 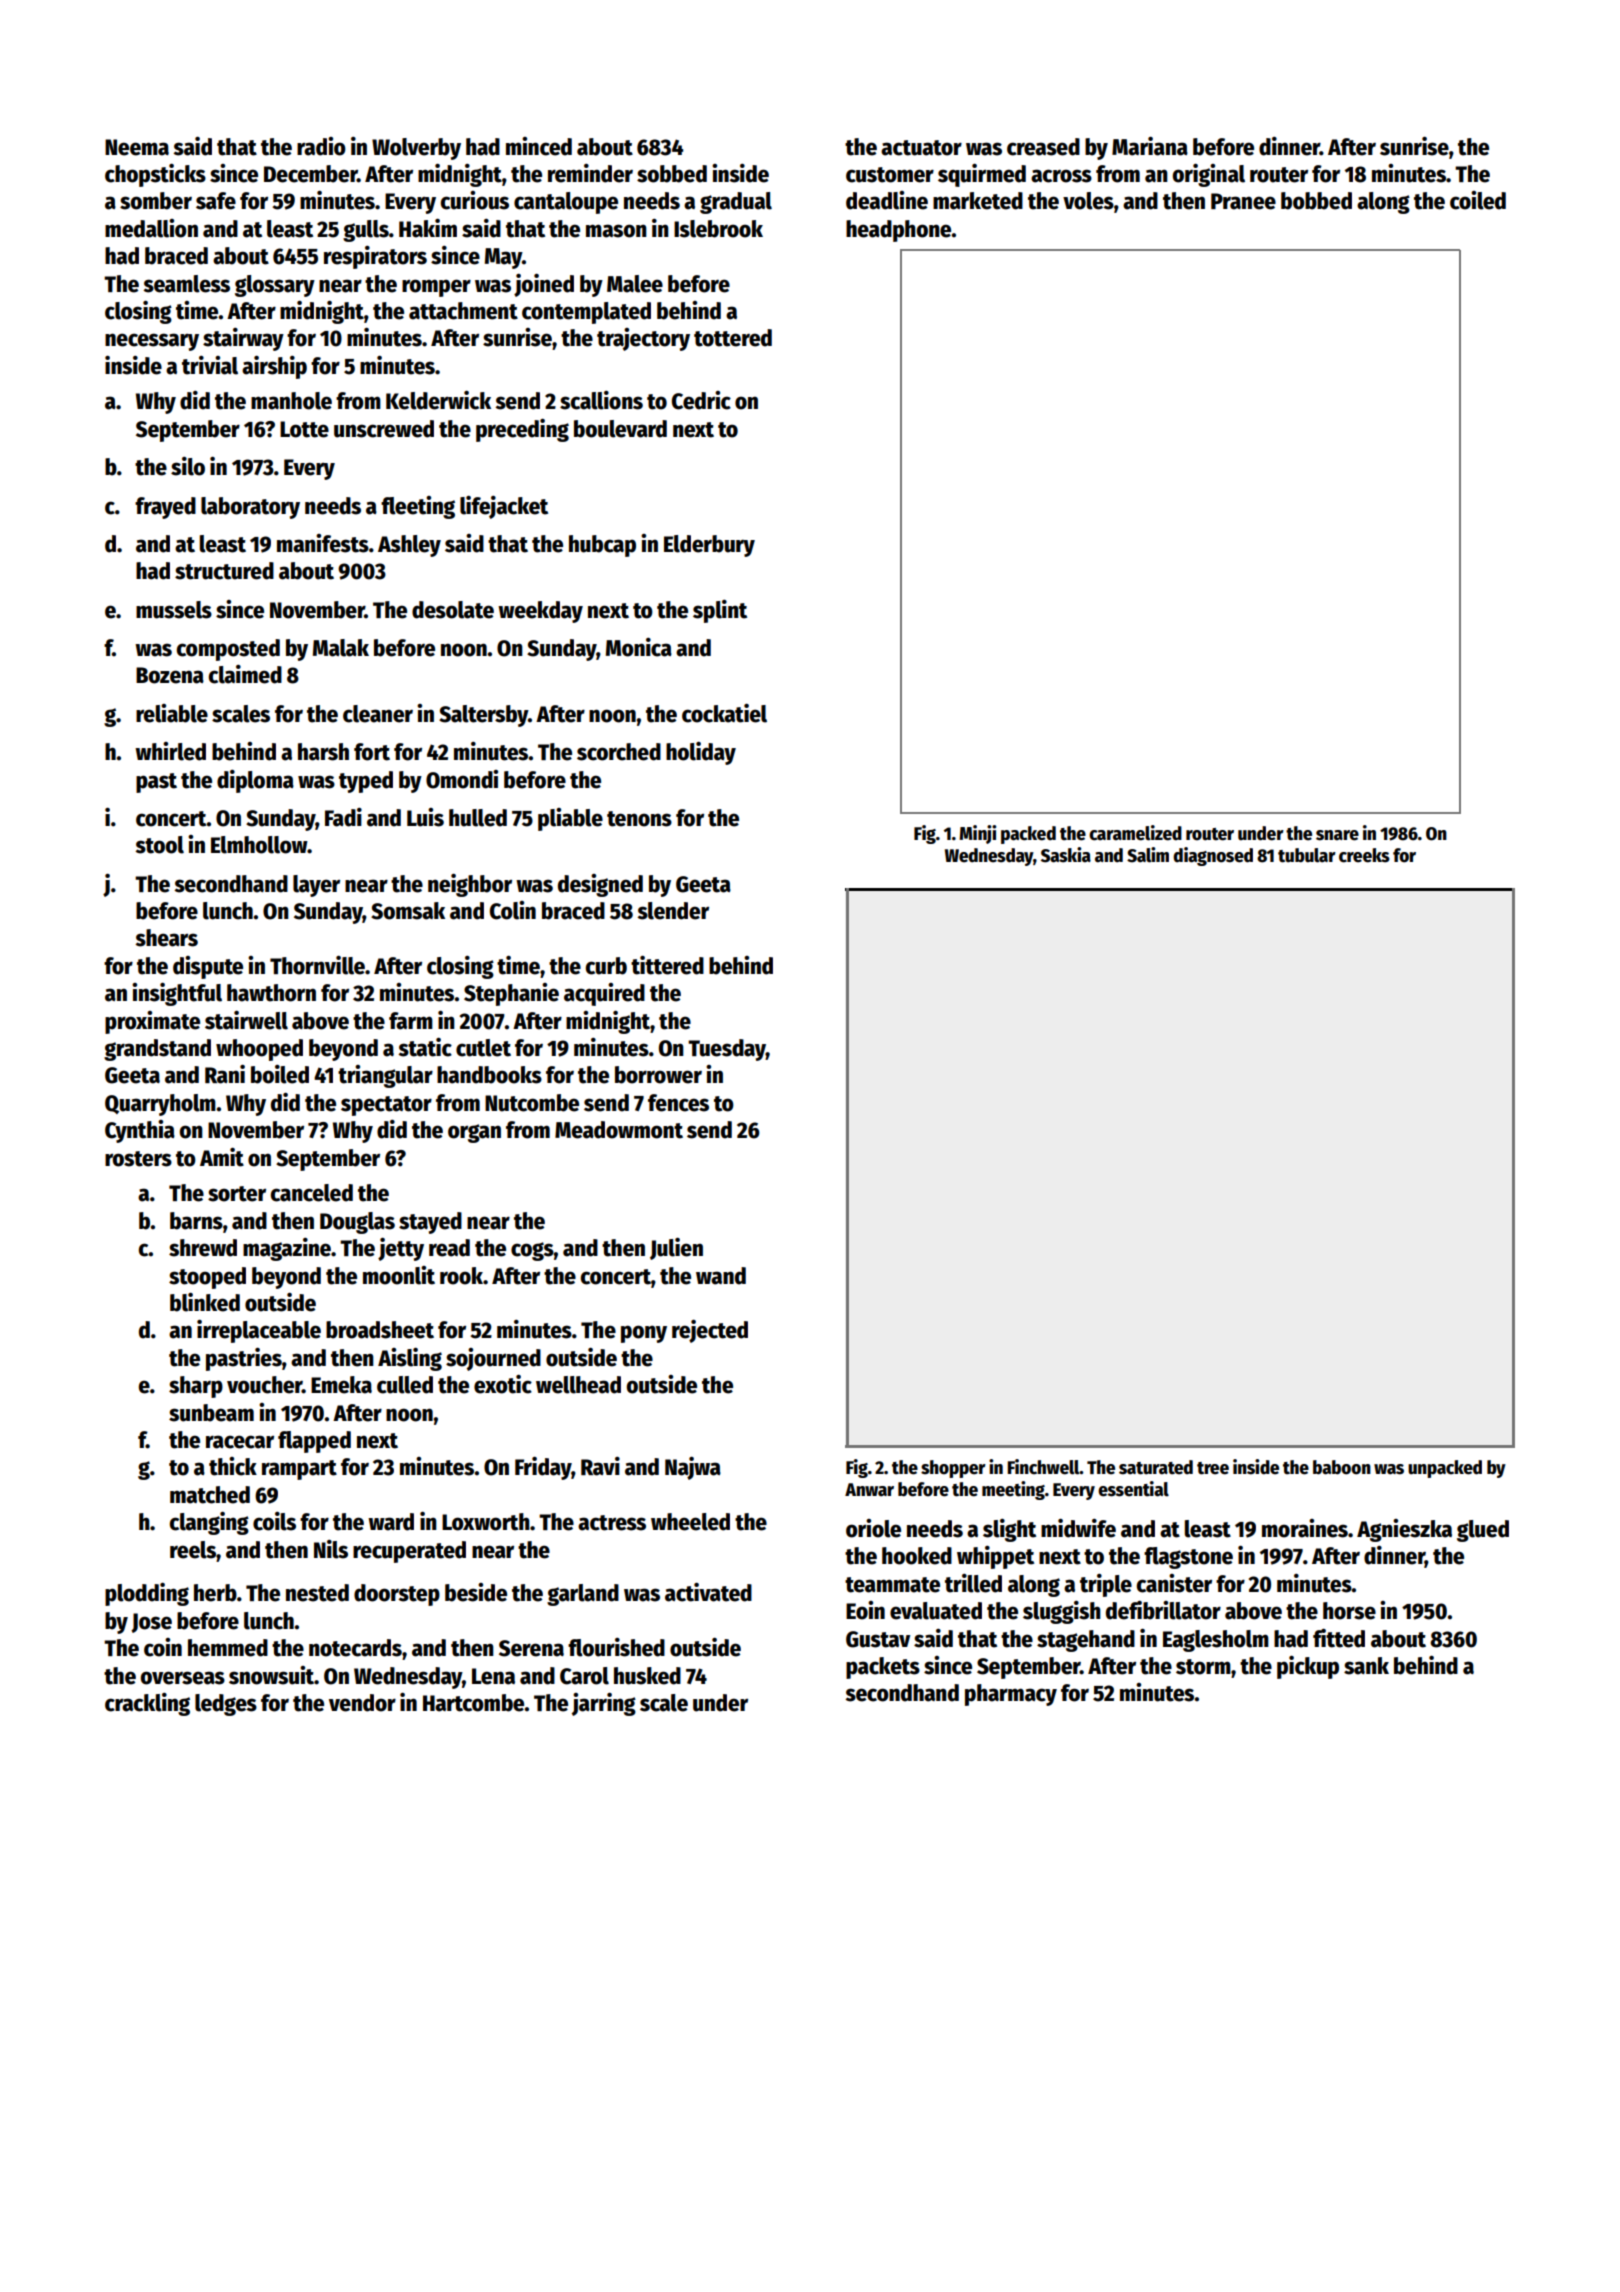 I want to click on baboon, so click(x=1342, y=1467).
